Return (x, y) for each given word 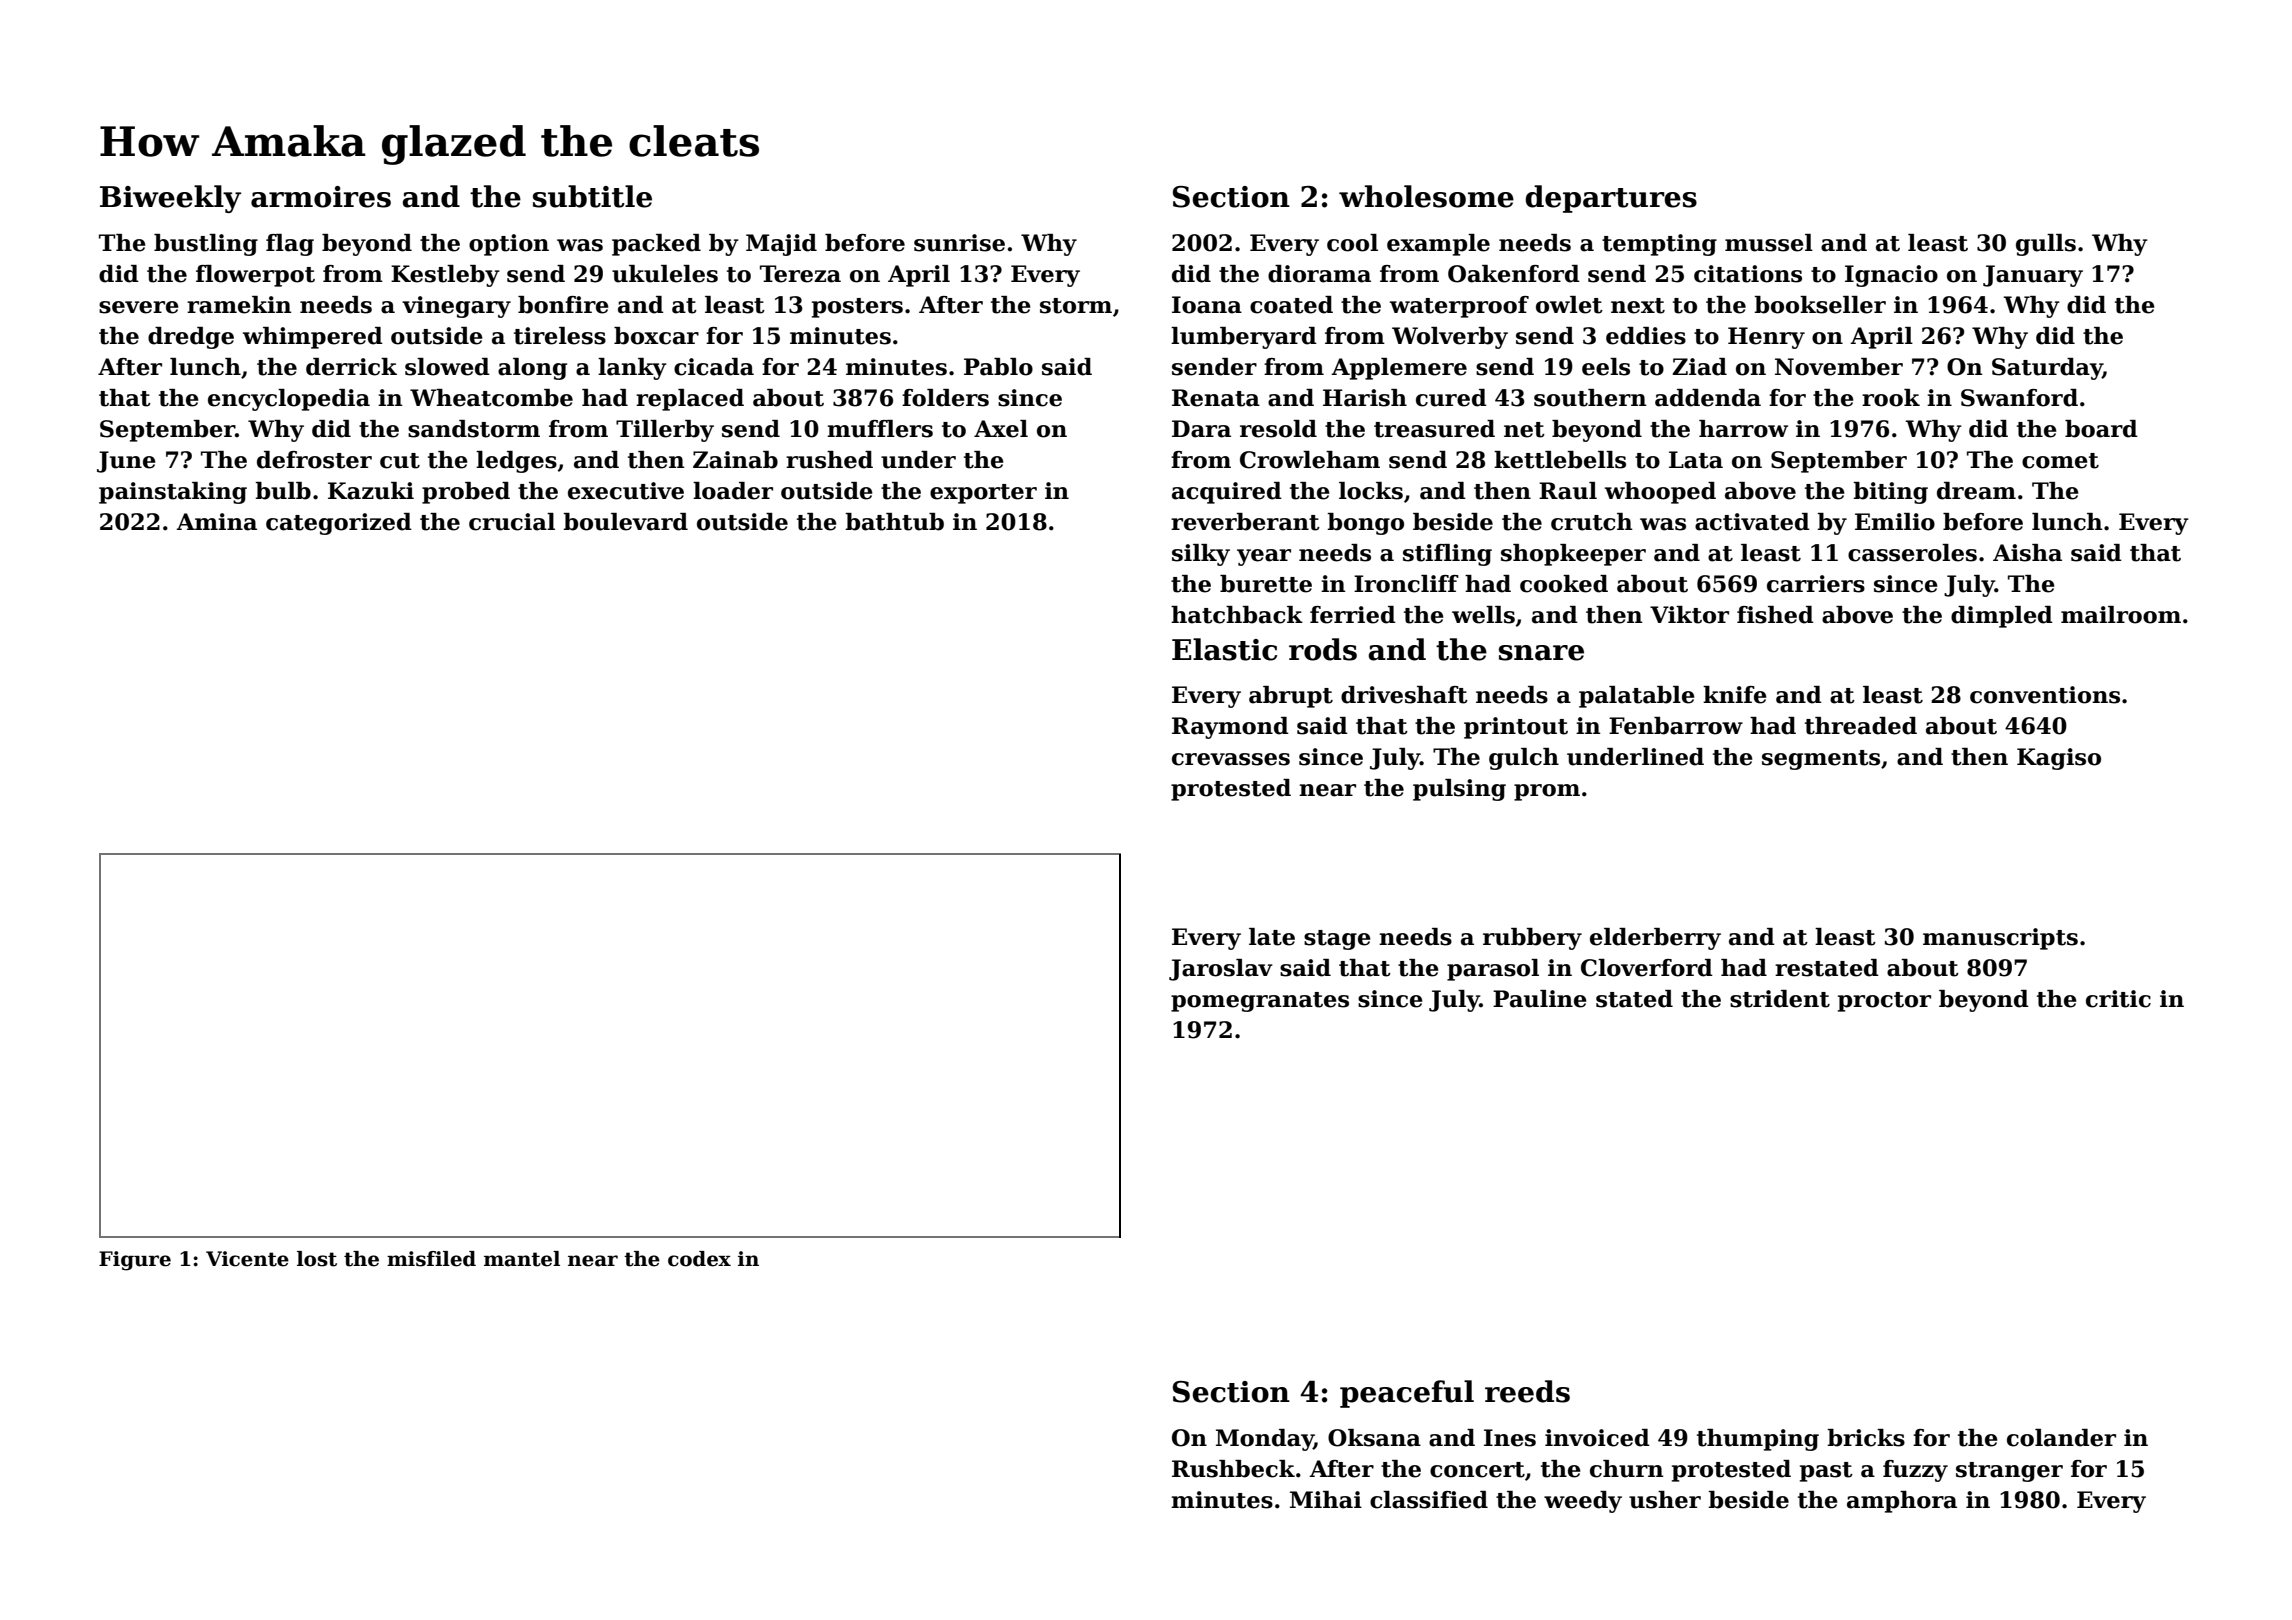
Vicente (247, 1259)
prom (1547, 792)
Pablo (998, 367)
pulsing (1459, 790)
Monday (1265, 1440)
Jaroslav (1221, 970)
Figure (135, 1261)
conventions (2045, 695)
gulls (2046, 245)
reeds (1527, 1391)
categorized (339, 524)
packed (656, 245)
